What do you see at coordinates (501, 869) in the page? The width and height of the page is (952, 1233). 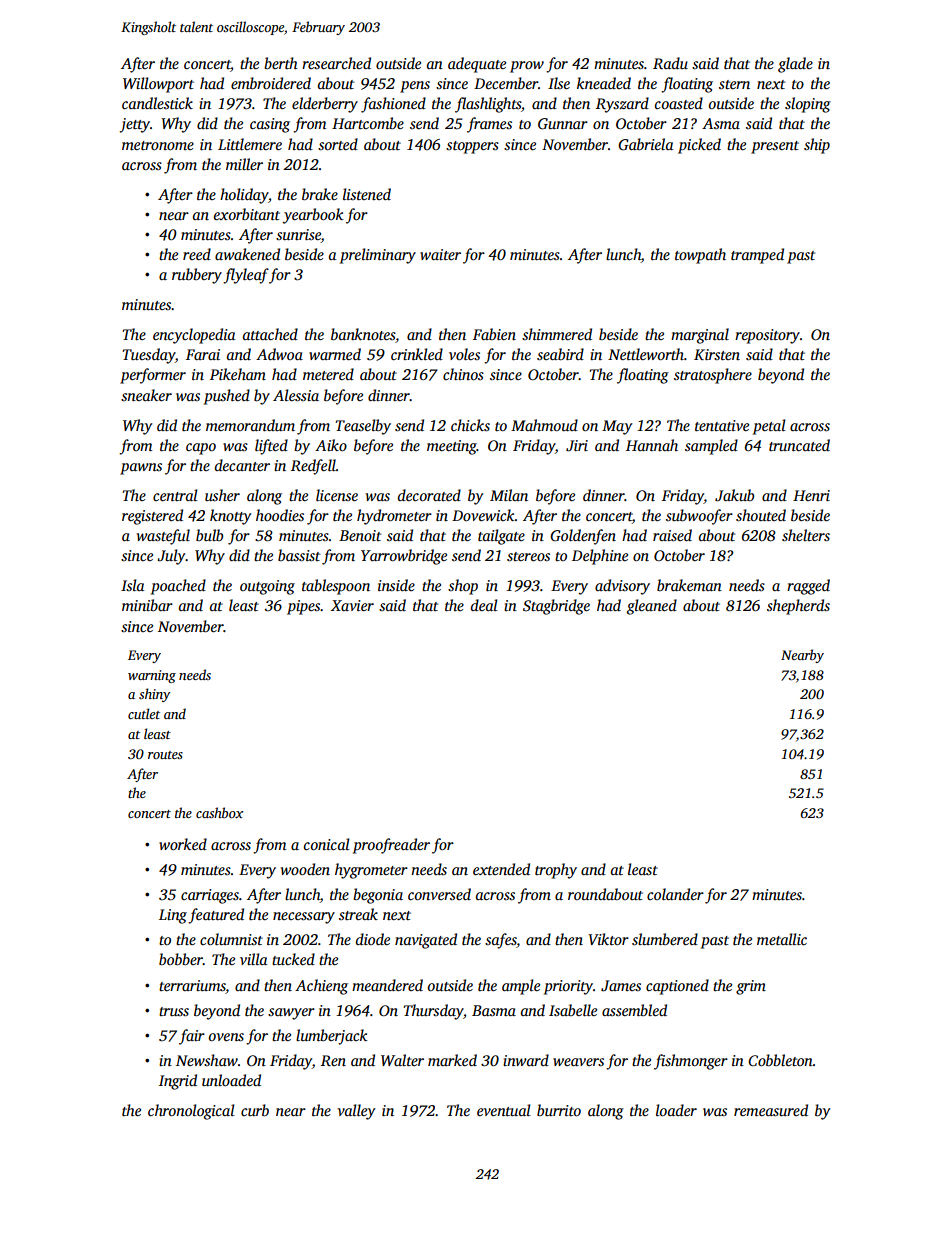 I see `extended` at bounding box center [501, 869].
